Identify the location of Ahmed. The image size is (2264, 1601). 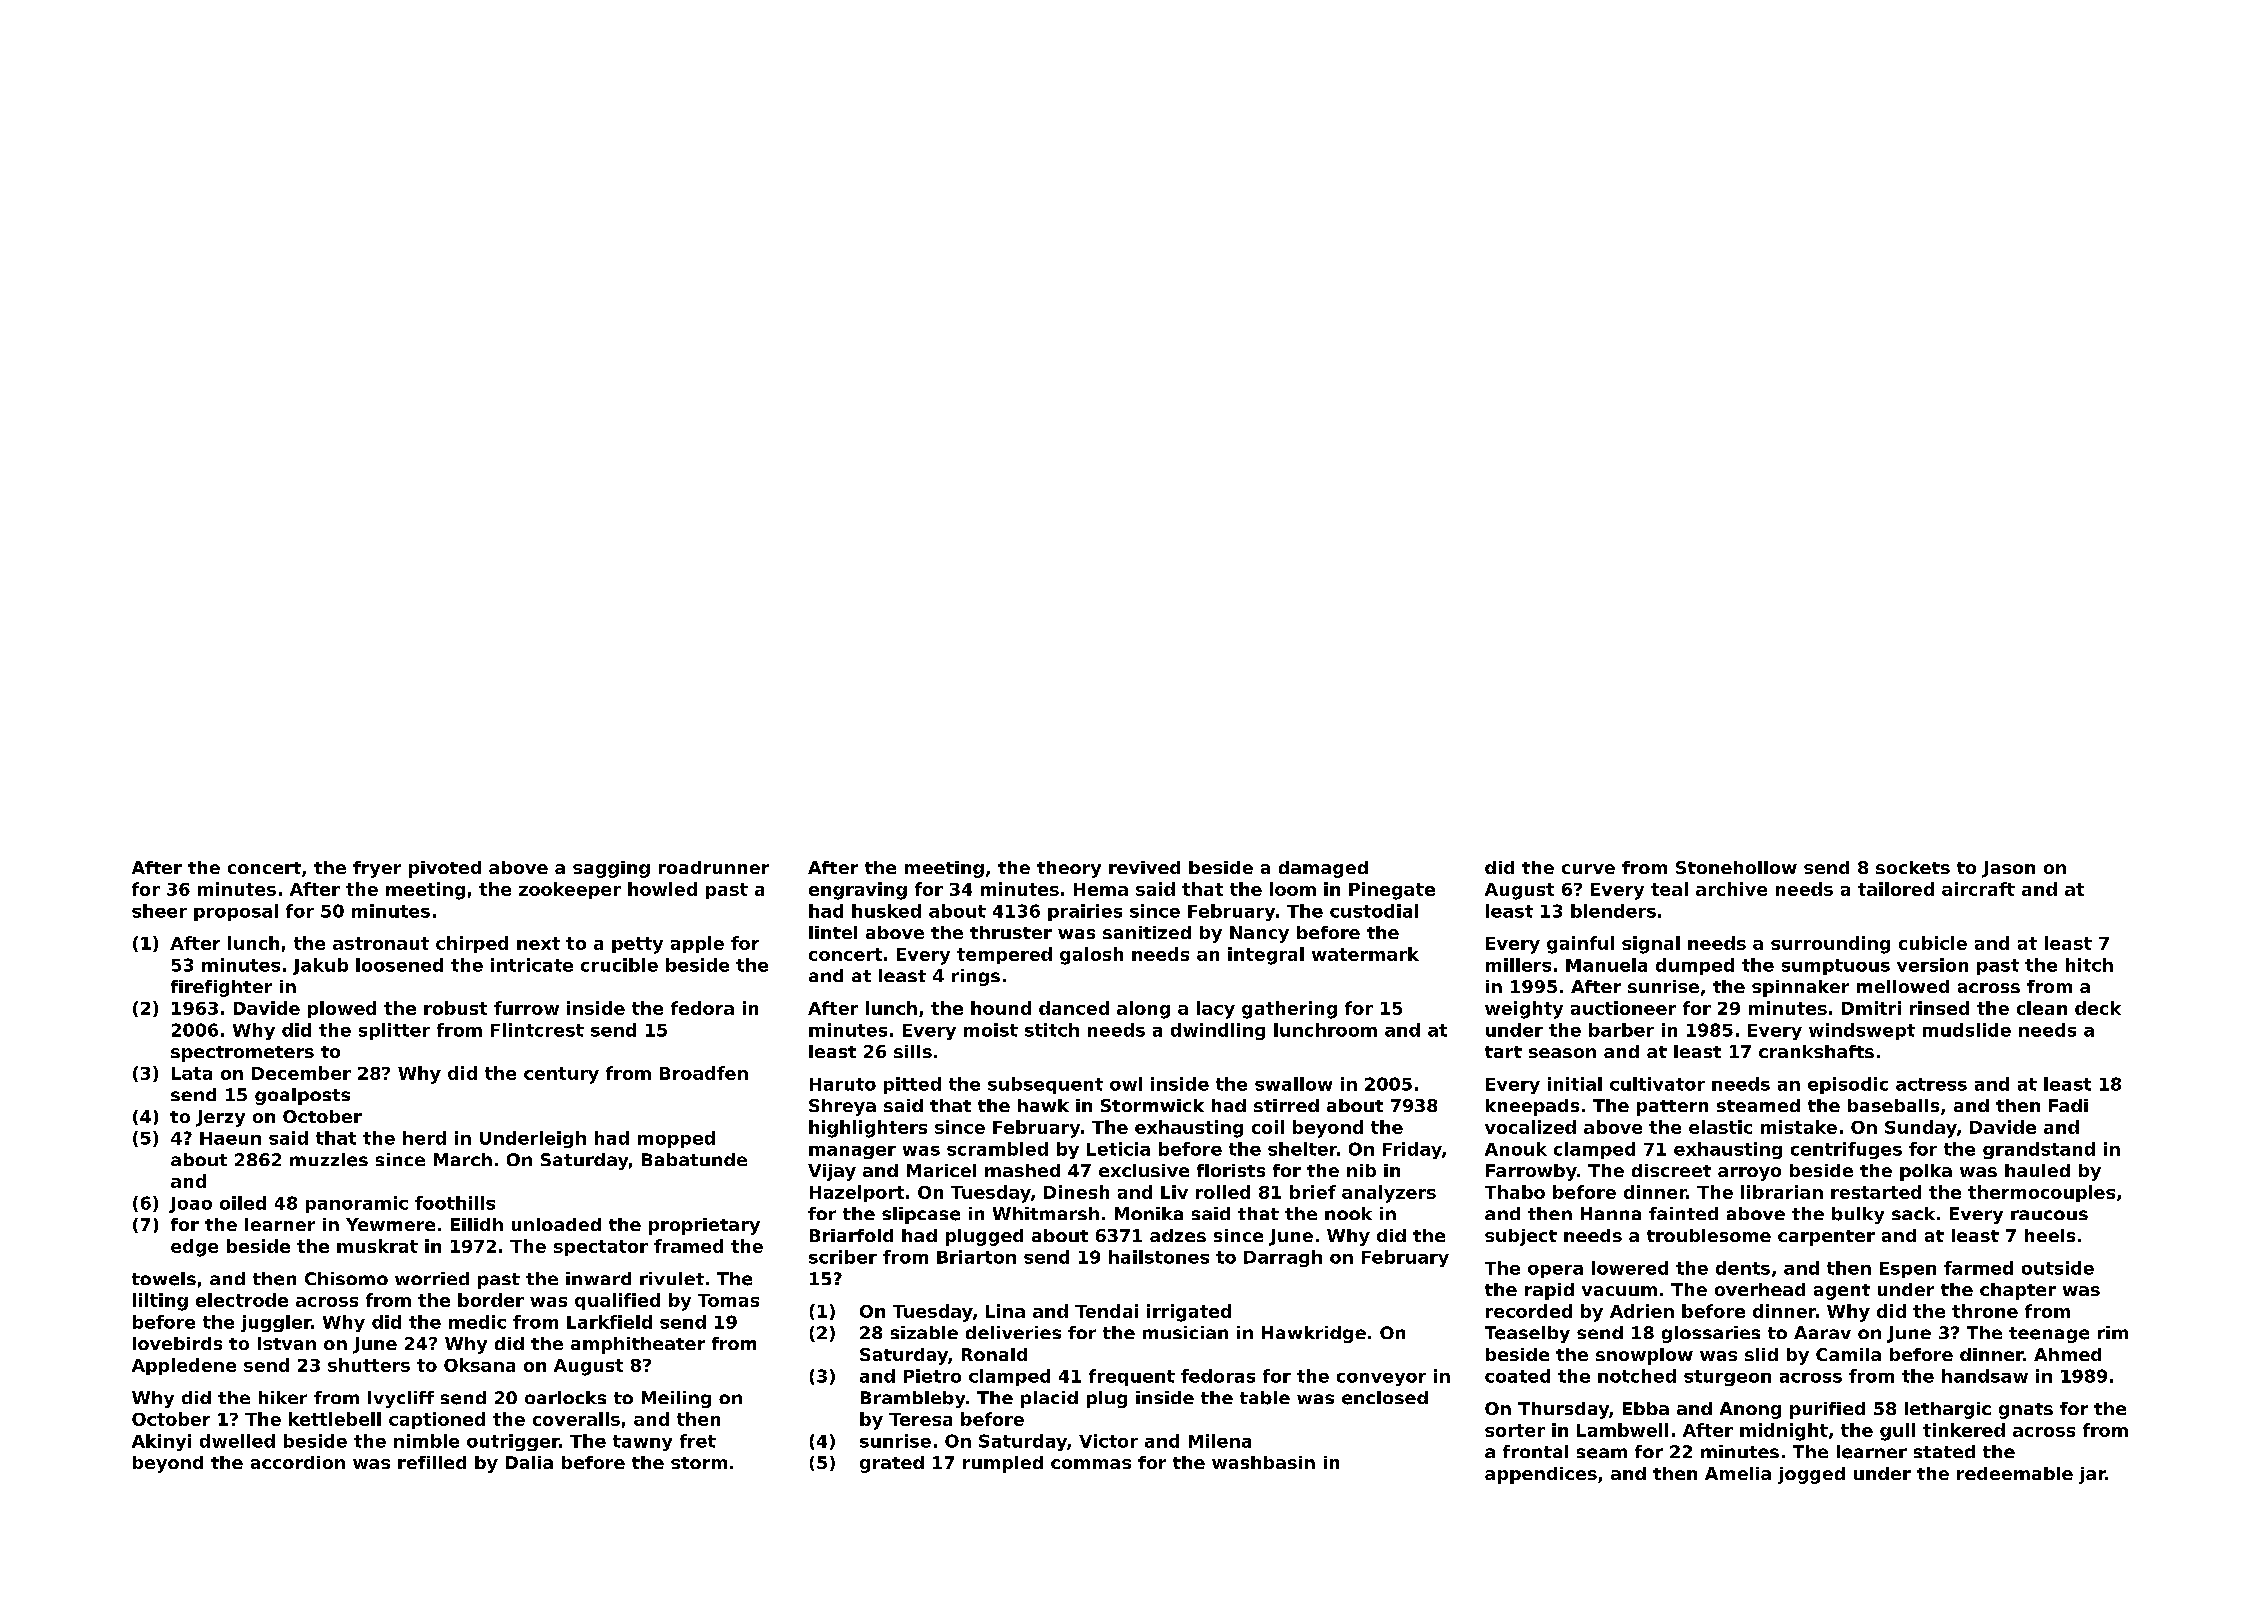
(2067, 1354).
